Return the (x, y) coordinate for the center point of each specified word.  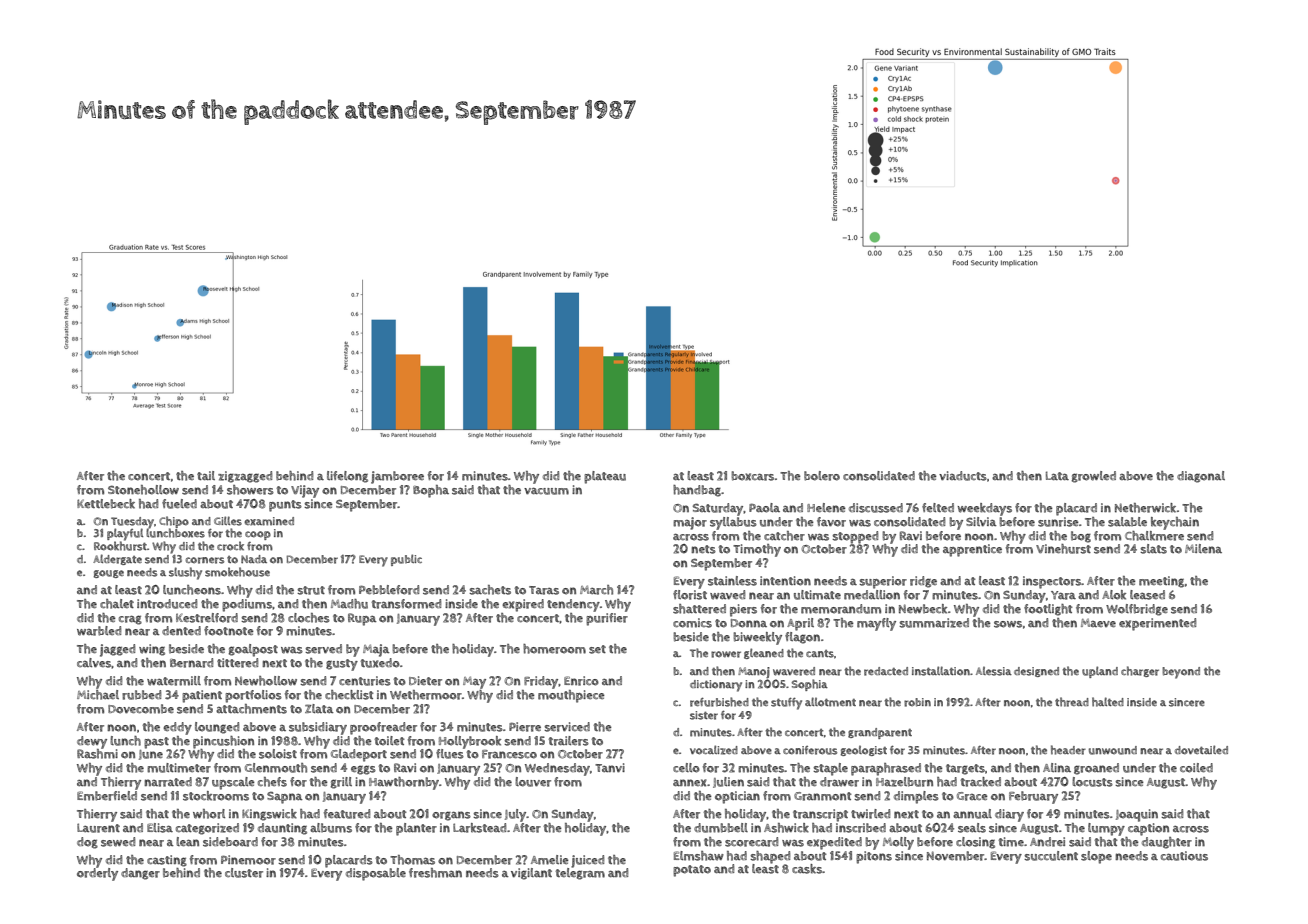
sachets (490, 590)
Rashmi (97, 754)
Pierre (525, 727)
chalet (117, 604)
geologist (863, 750)
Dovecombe (141, 709)
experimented (1157, 624)
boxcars (752, 476)
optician (737, 797)
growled (1094, 477)
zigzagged (245, 477)
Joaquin (1137, 815)
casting (167, 861)
